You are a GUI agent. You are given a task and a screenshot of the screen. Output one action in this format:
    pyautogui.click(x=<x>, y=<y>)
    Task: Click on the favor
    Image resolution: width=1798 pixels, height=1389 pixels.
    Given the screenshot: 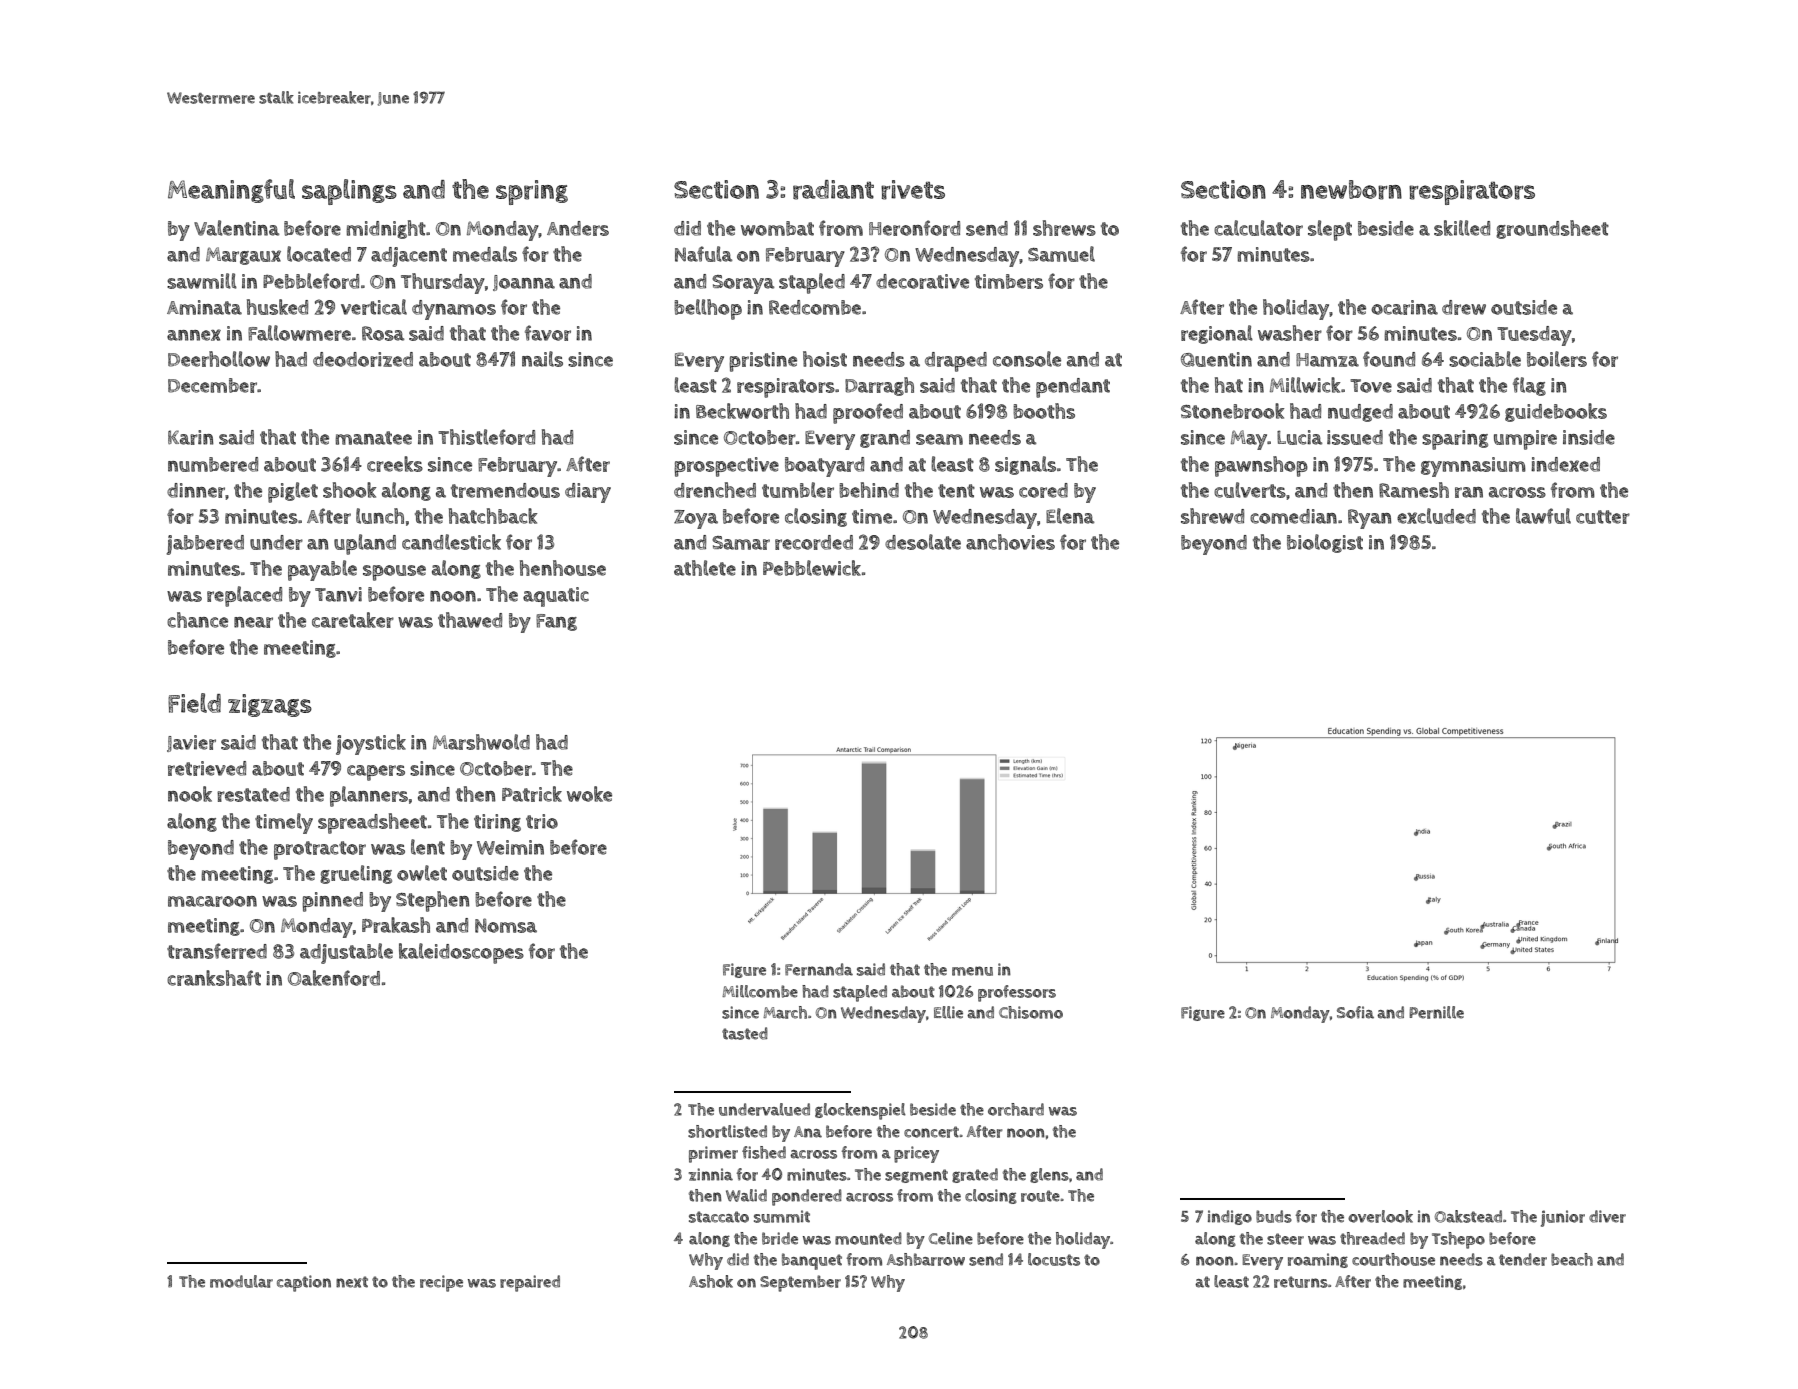 What is the action you would take?
    pyautogui.click(x=548, y=333)
